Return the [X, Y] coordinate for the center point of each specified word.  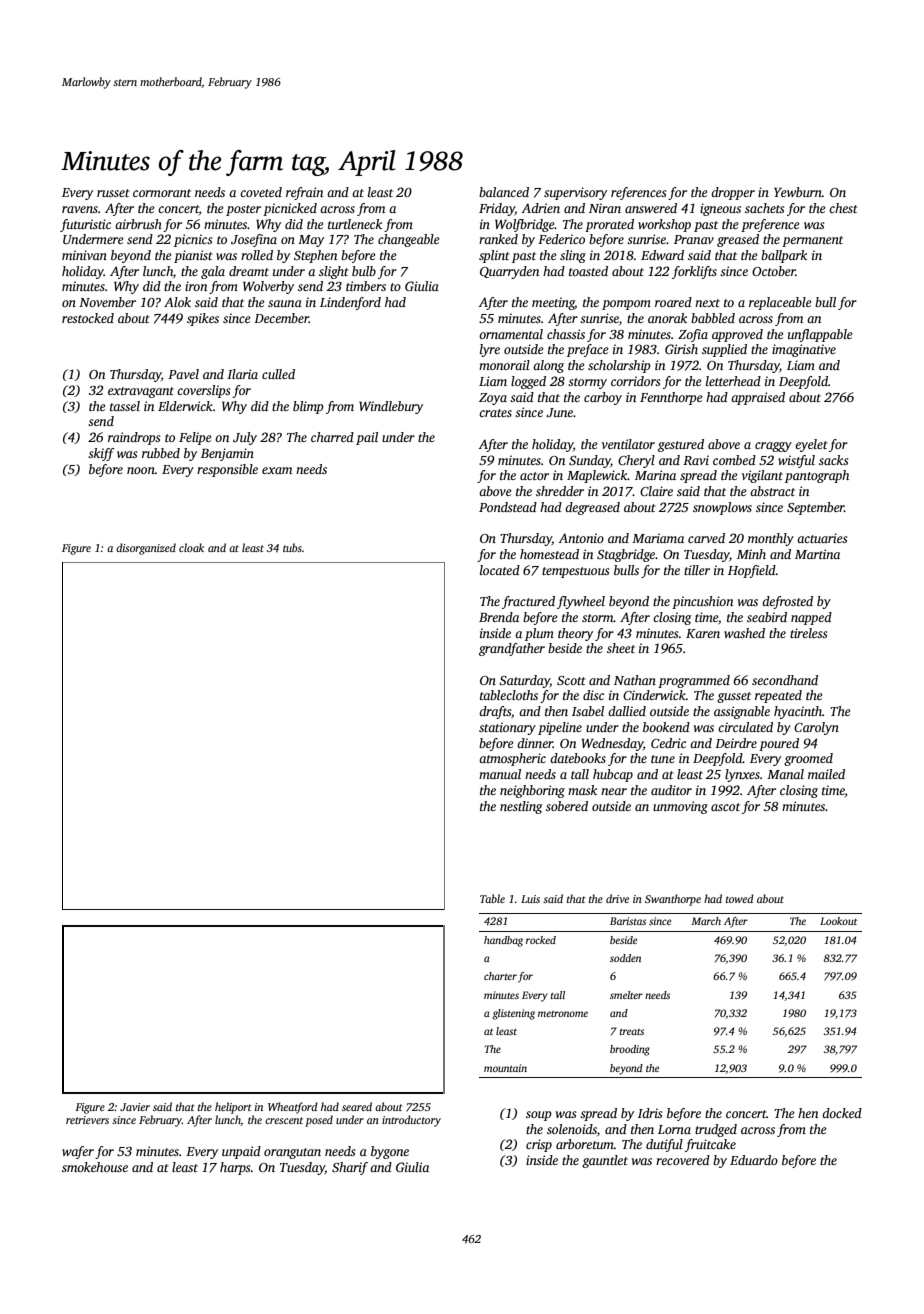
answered [651, 208]
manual [500, 774]
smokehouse [95, 1167]
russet [113, 193]
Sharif [350, 1168]
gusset [734, 697]
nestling [521, 807]
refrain [304, 193]
